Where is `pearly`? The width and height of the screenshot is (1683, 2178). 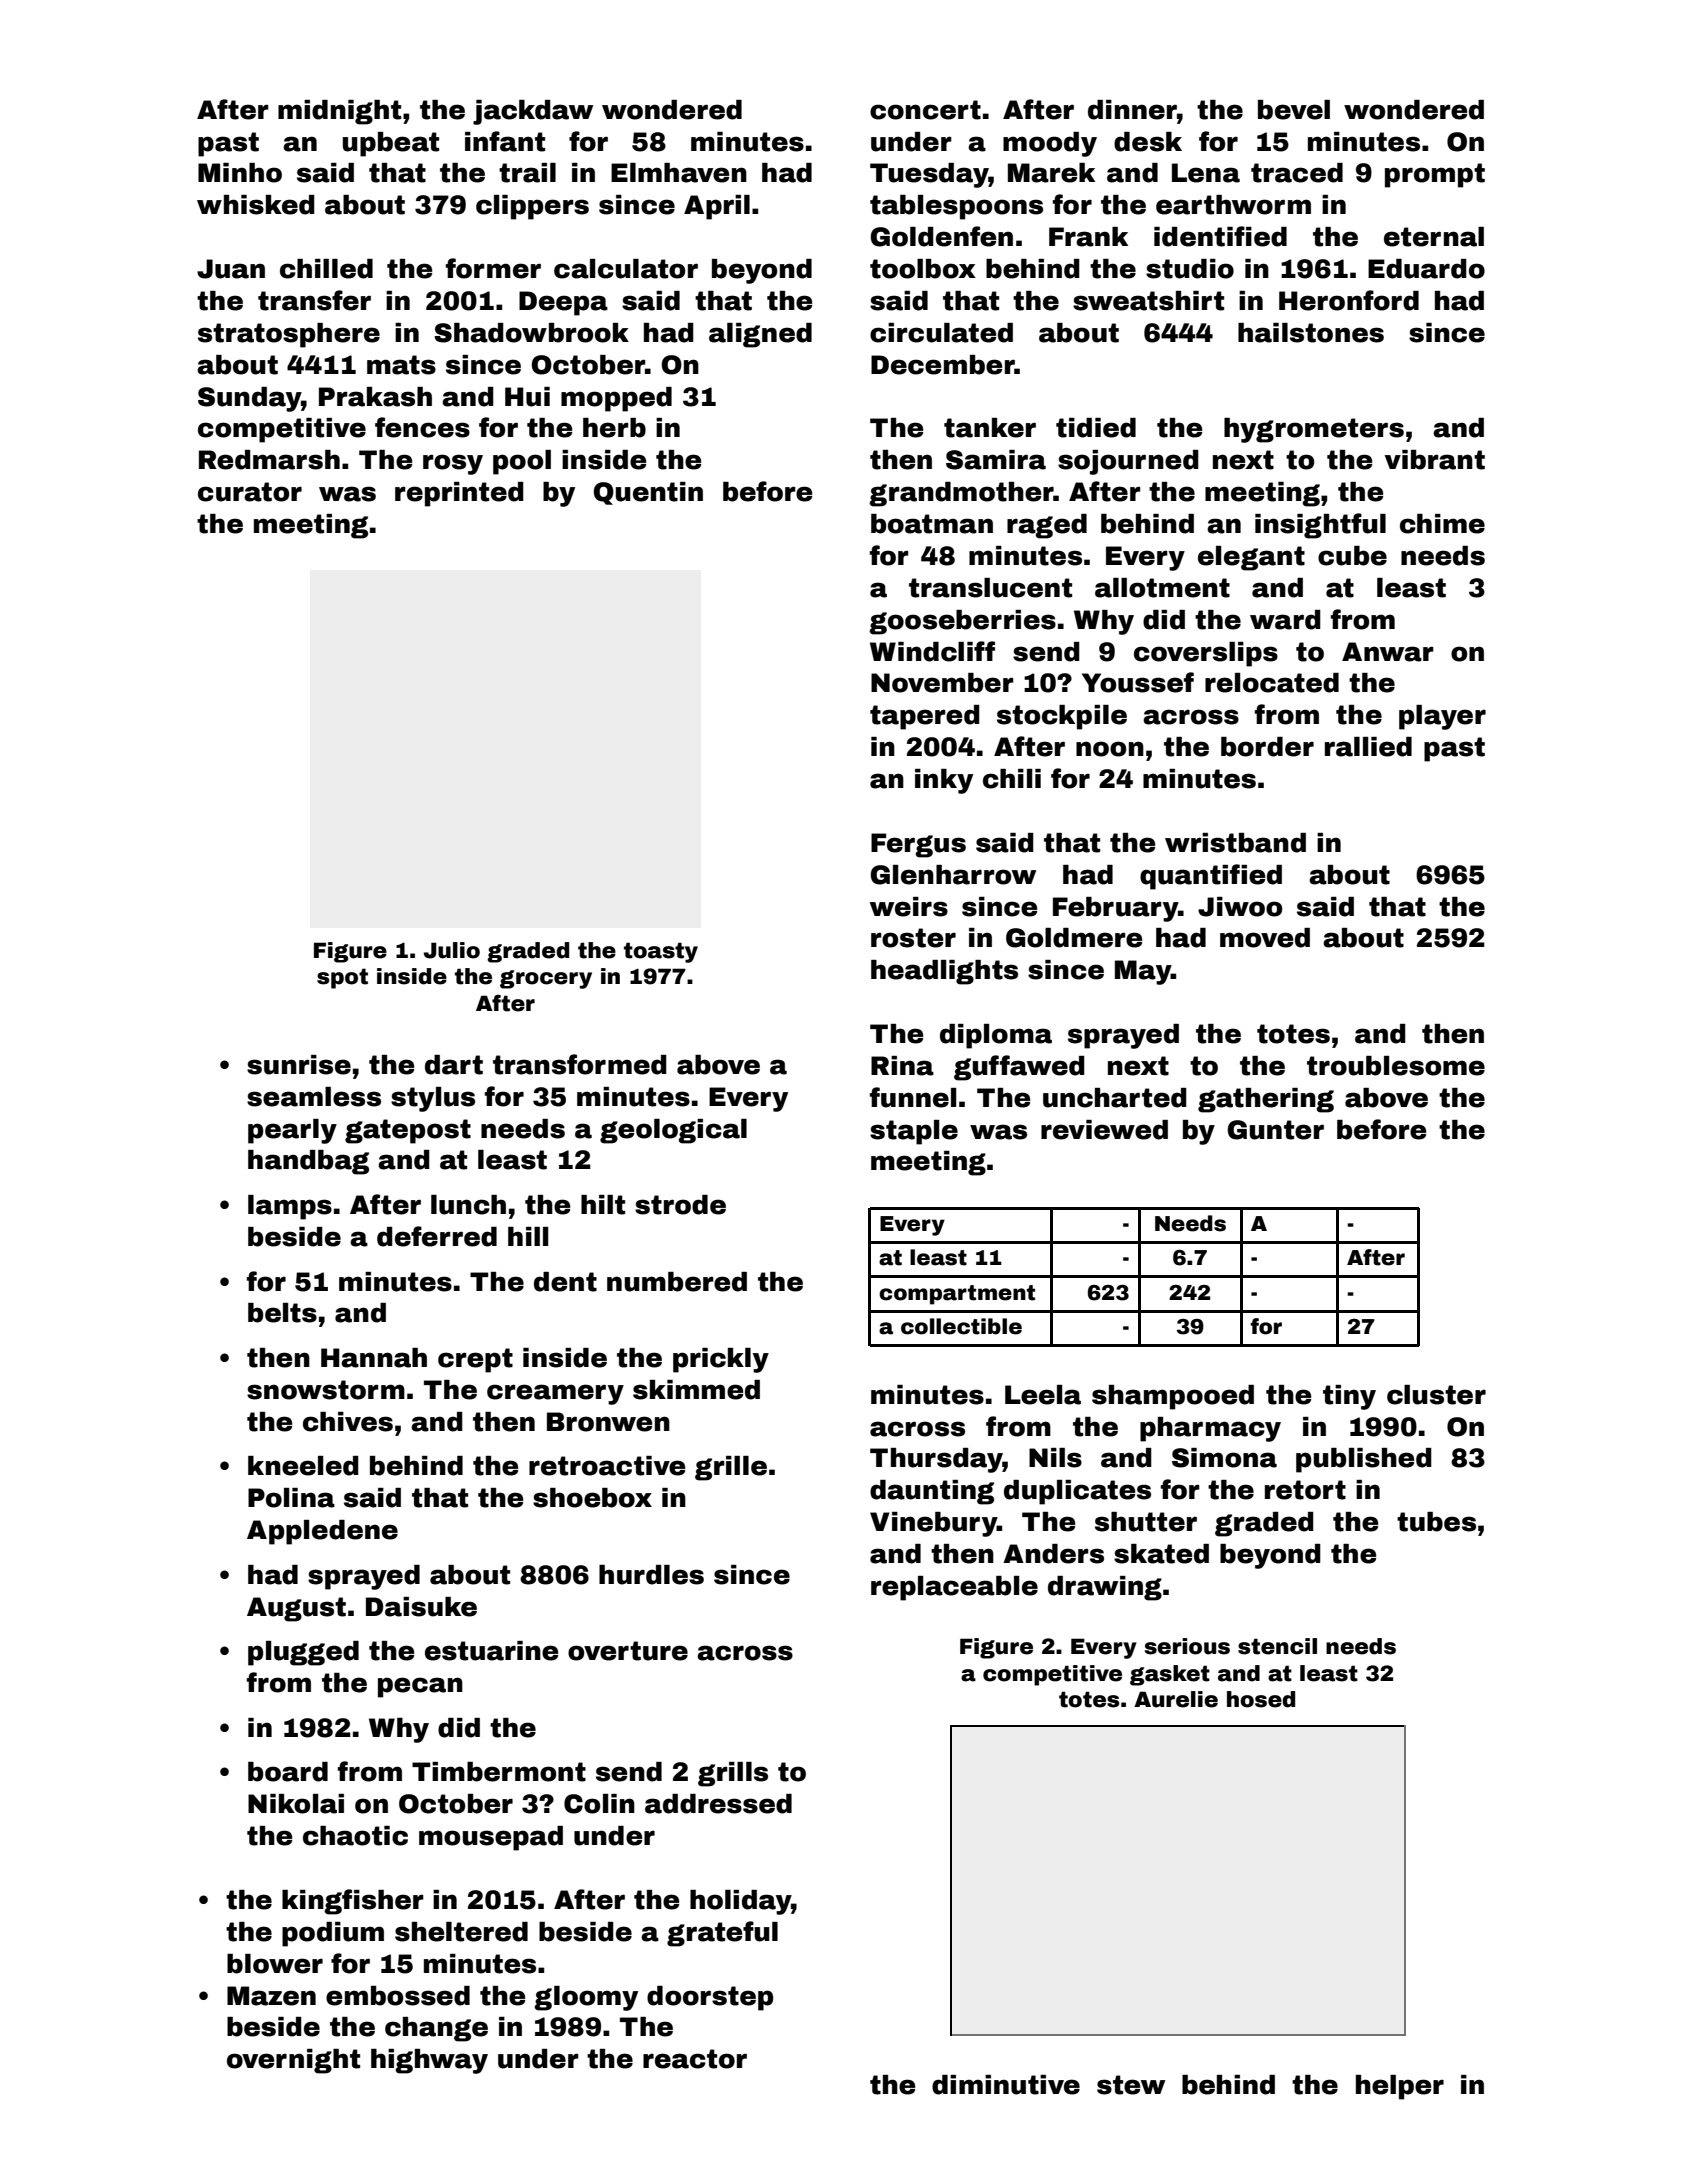 pearly is located at coordinates (292, 1131).
